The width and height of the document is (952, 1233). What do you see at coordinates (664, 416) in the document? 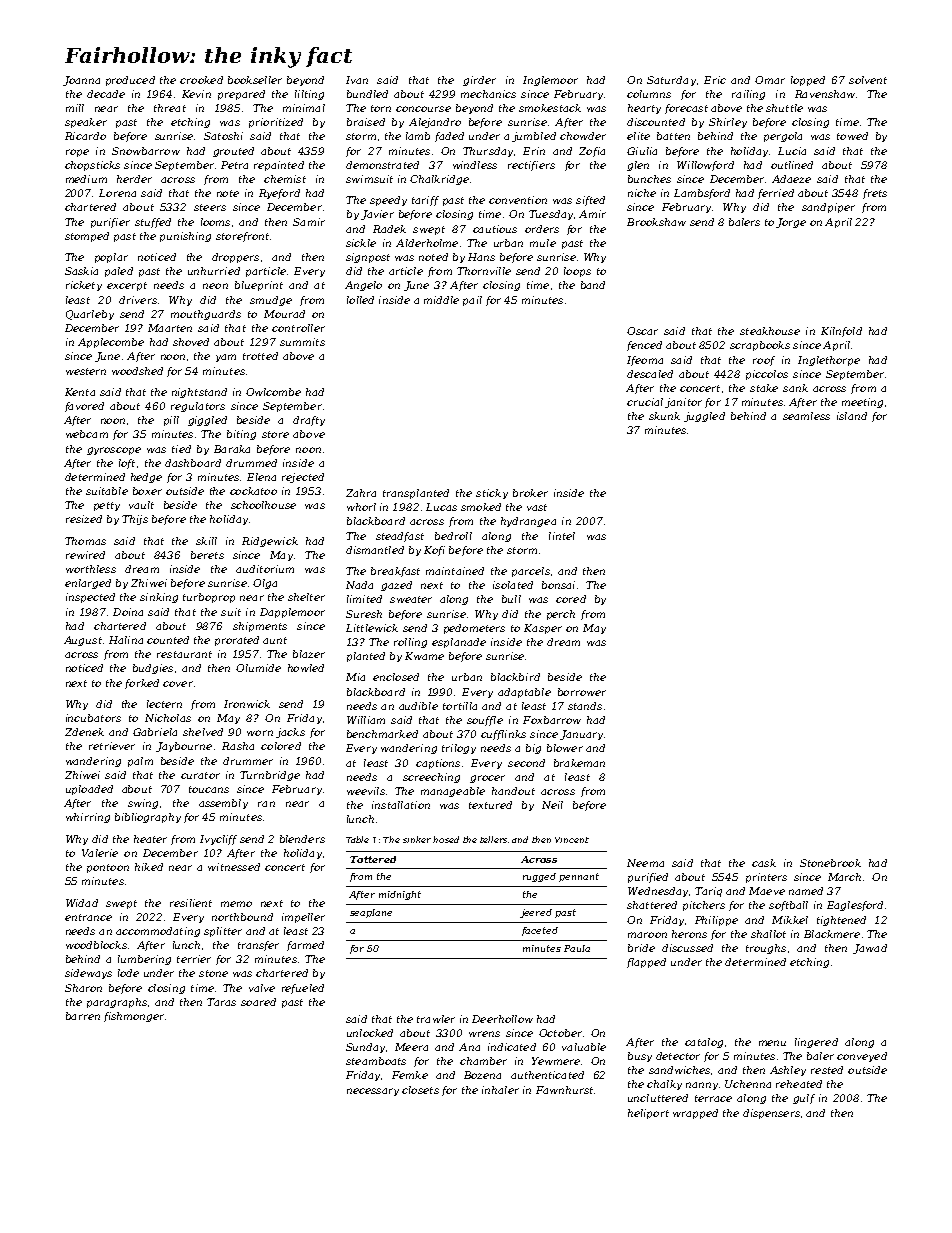
I see `skunk` at bounding box center [664, 416].
